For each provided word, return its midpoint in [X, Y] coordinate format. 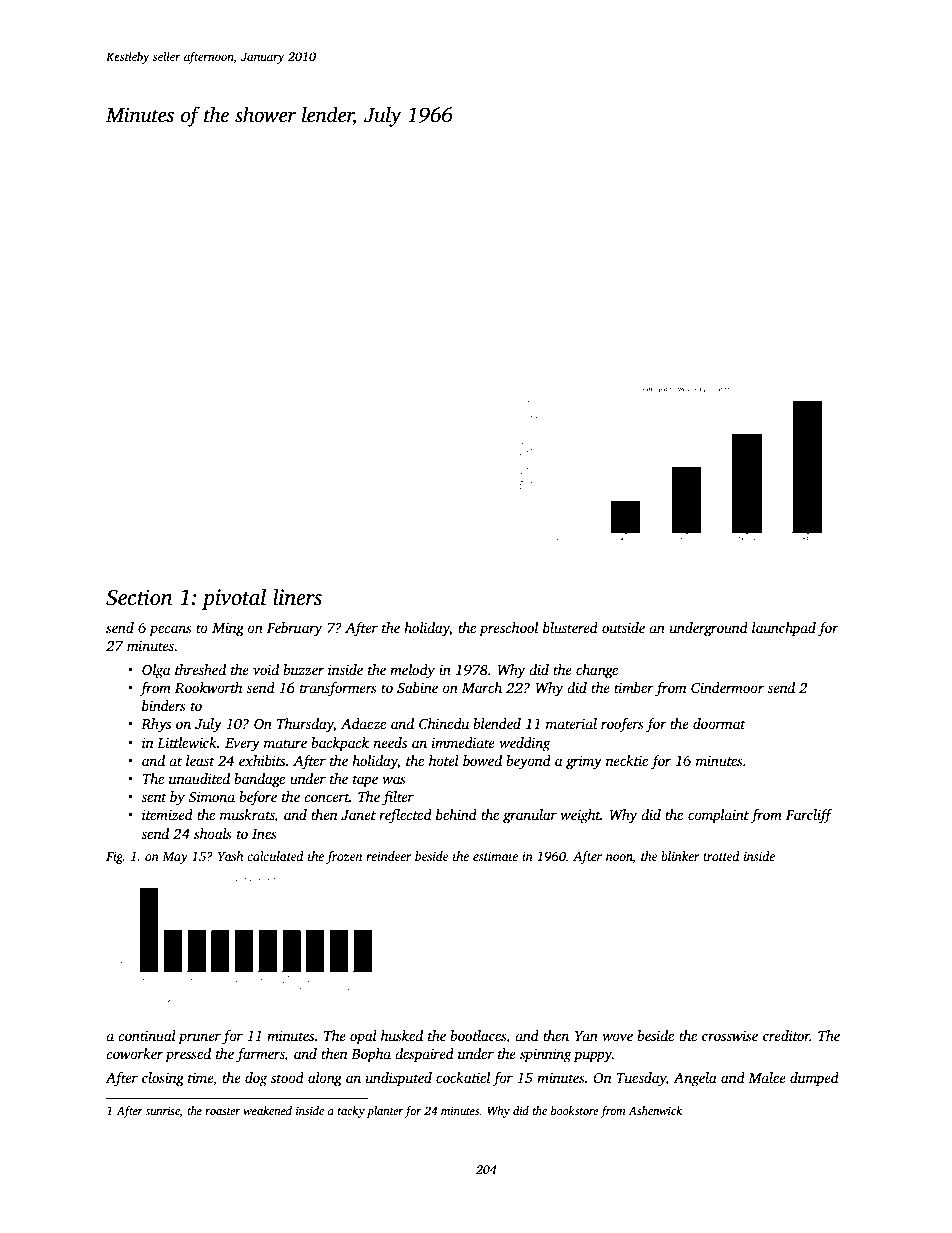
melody [412, 671]
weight [580, 816]
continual [147, 1035]
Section [139, 597]
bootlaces [478, 1035]
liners [297, 597]
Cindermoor [727, 687]
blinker [680, 856]
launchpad [784, 629]
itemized [167, 814]
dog [256, 1079]
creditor [786, 1035]
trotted [721, 856]
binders [164, 705]
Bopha [371, 1055]
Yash [230, 856]
